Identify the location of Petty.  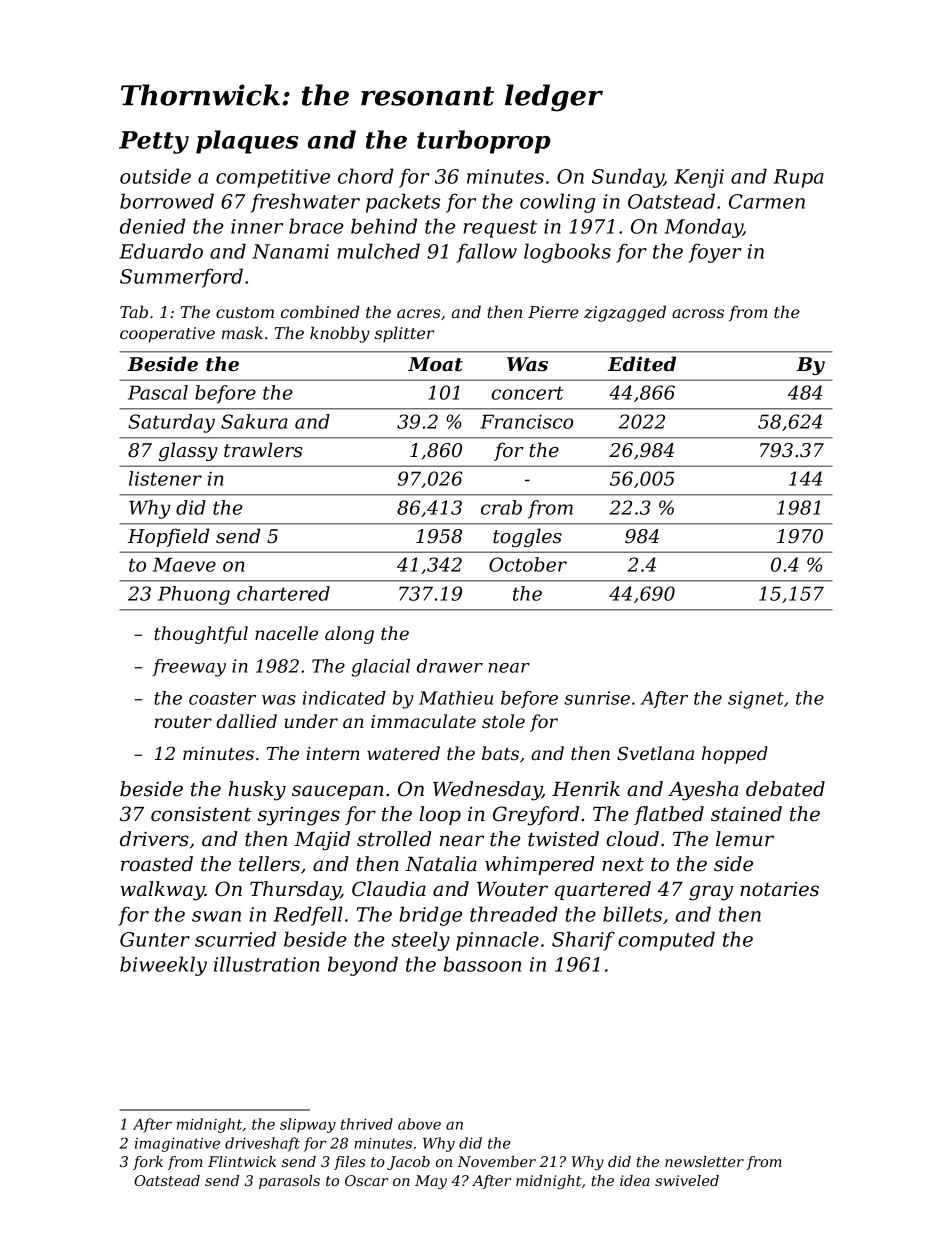
(154, 142).
